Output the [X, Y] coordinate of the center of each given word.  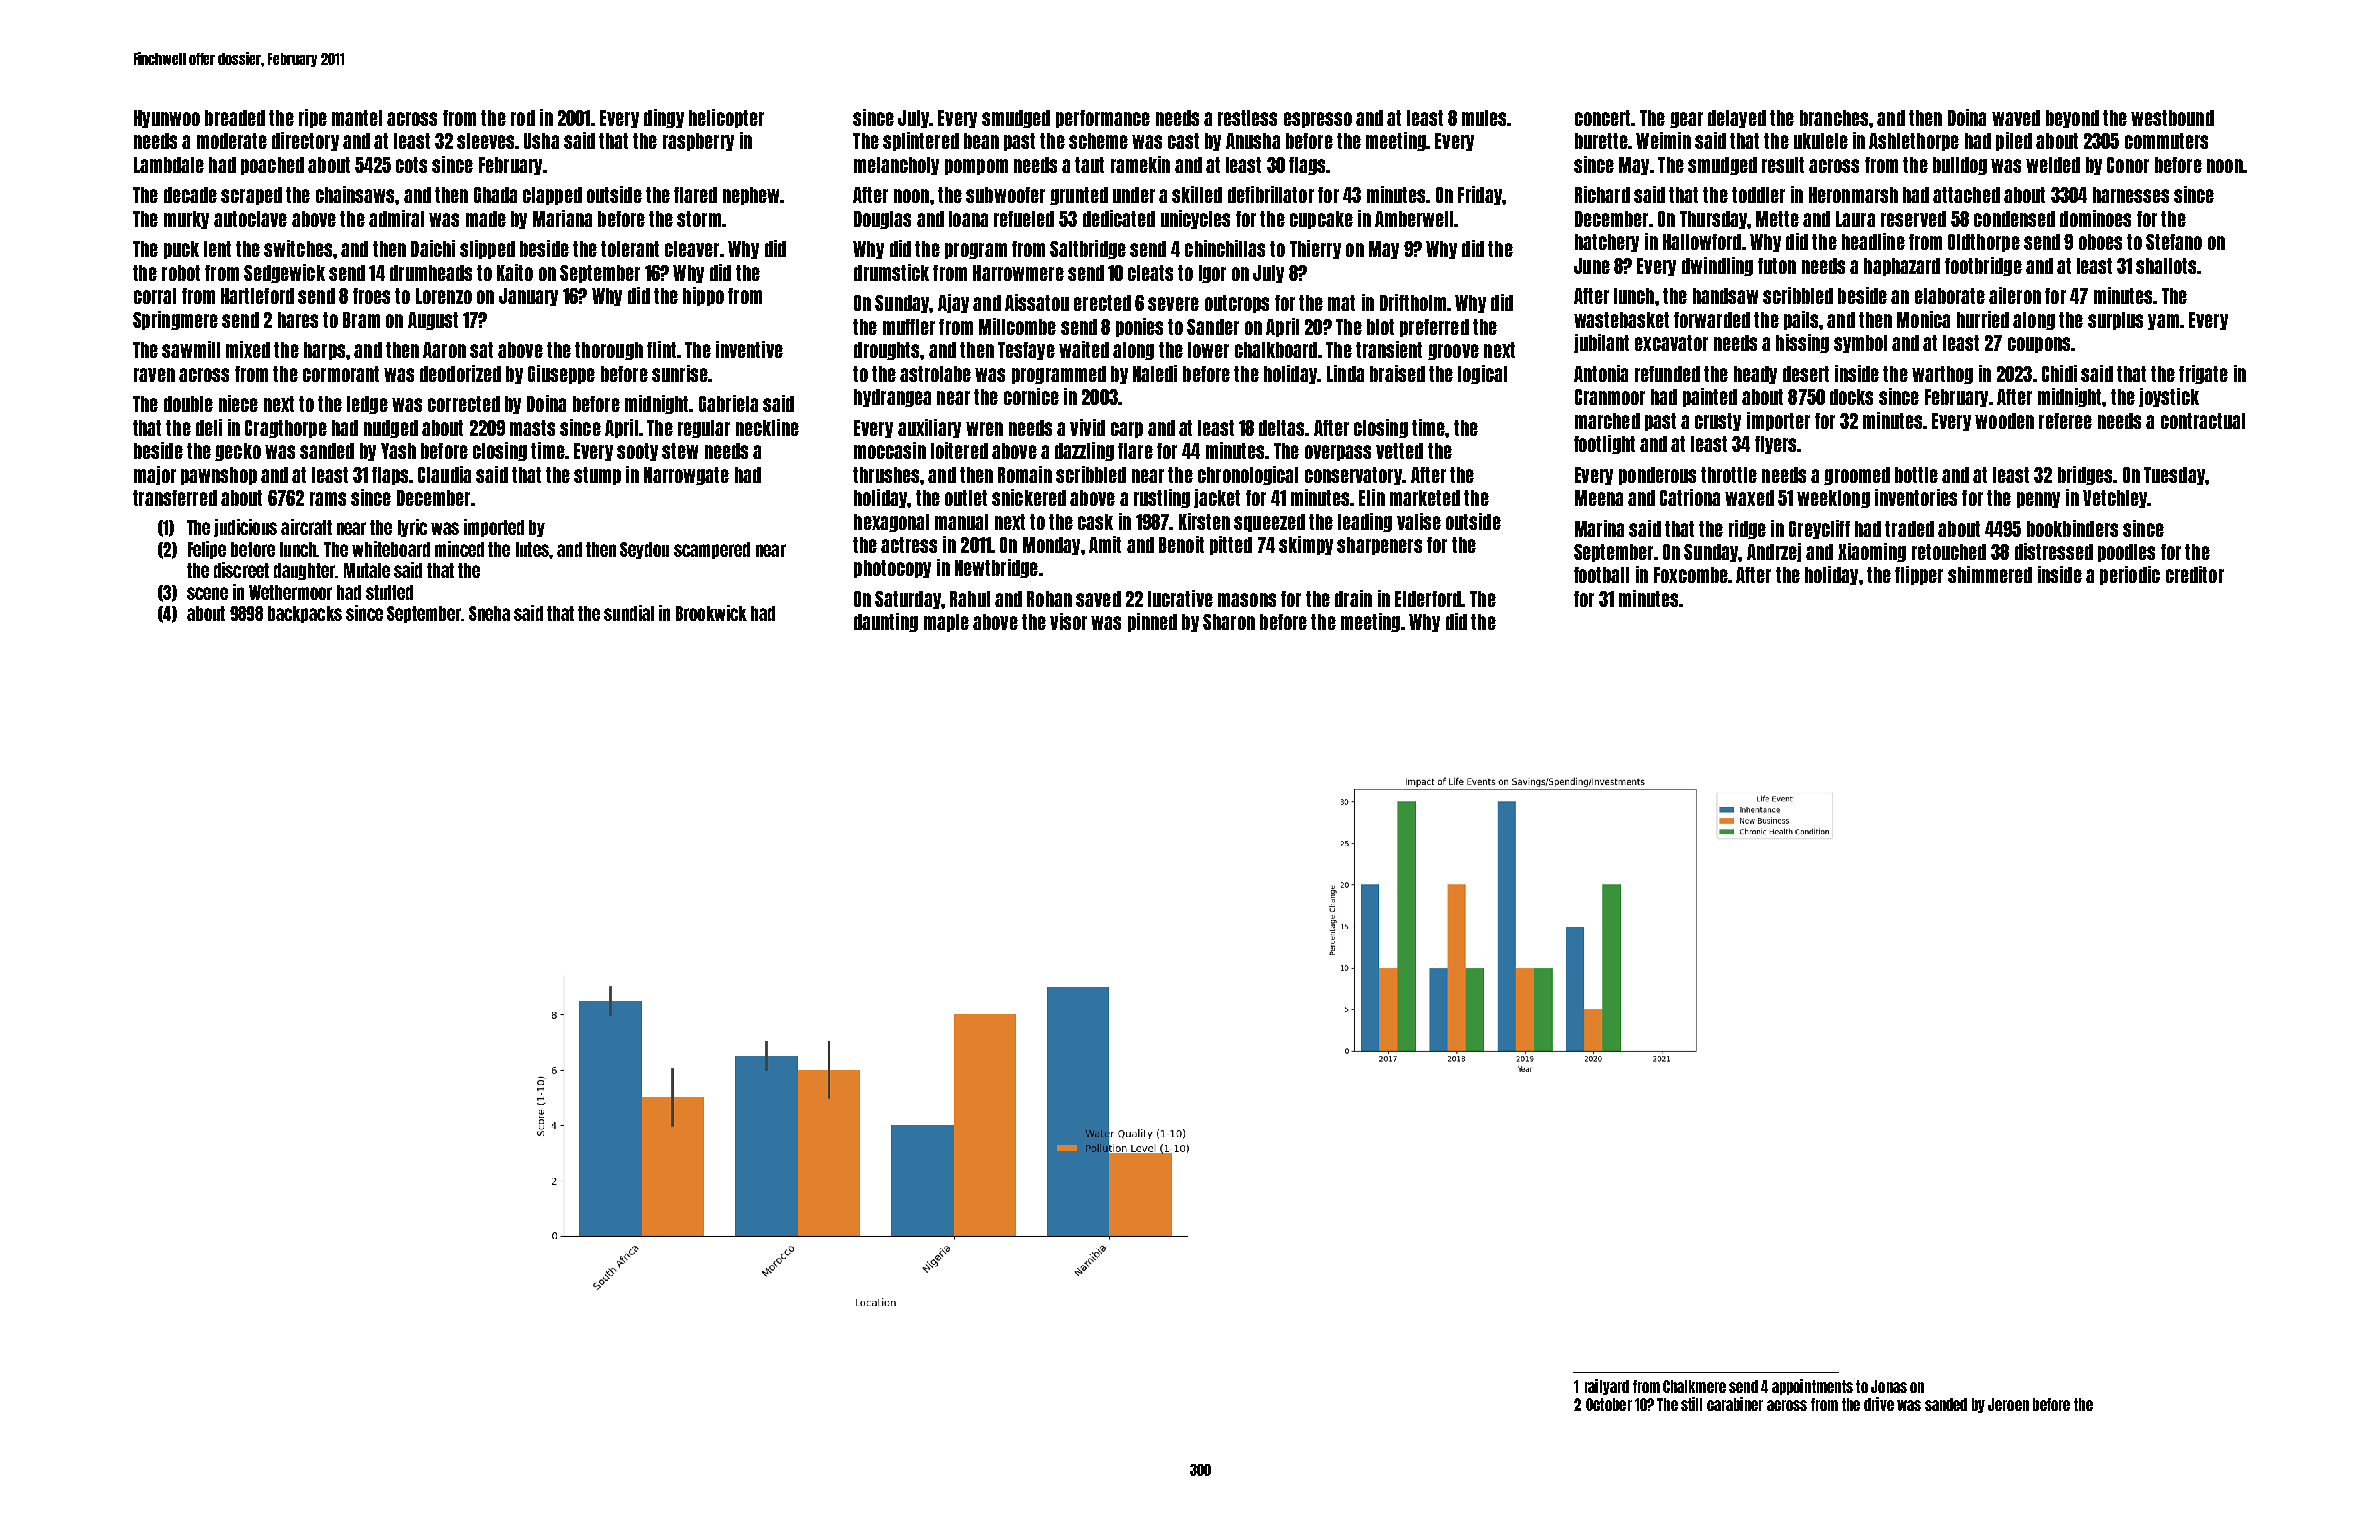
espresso [1318, 120]
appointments [1812, 1387]
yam [2163, 322]
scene [207, 593]
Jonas [1889, 1386]
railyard [1607, 1387]
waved [2016, 118]
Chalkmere [1694, 1386]
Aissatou [1037, 302]
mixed [248, 349]
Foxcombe [1691, 575]
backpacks [305, 614]
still [1691, 1404]
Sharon [1229, 622]
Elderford [1428, 599]
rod [523, 118]
